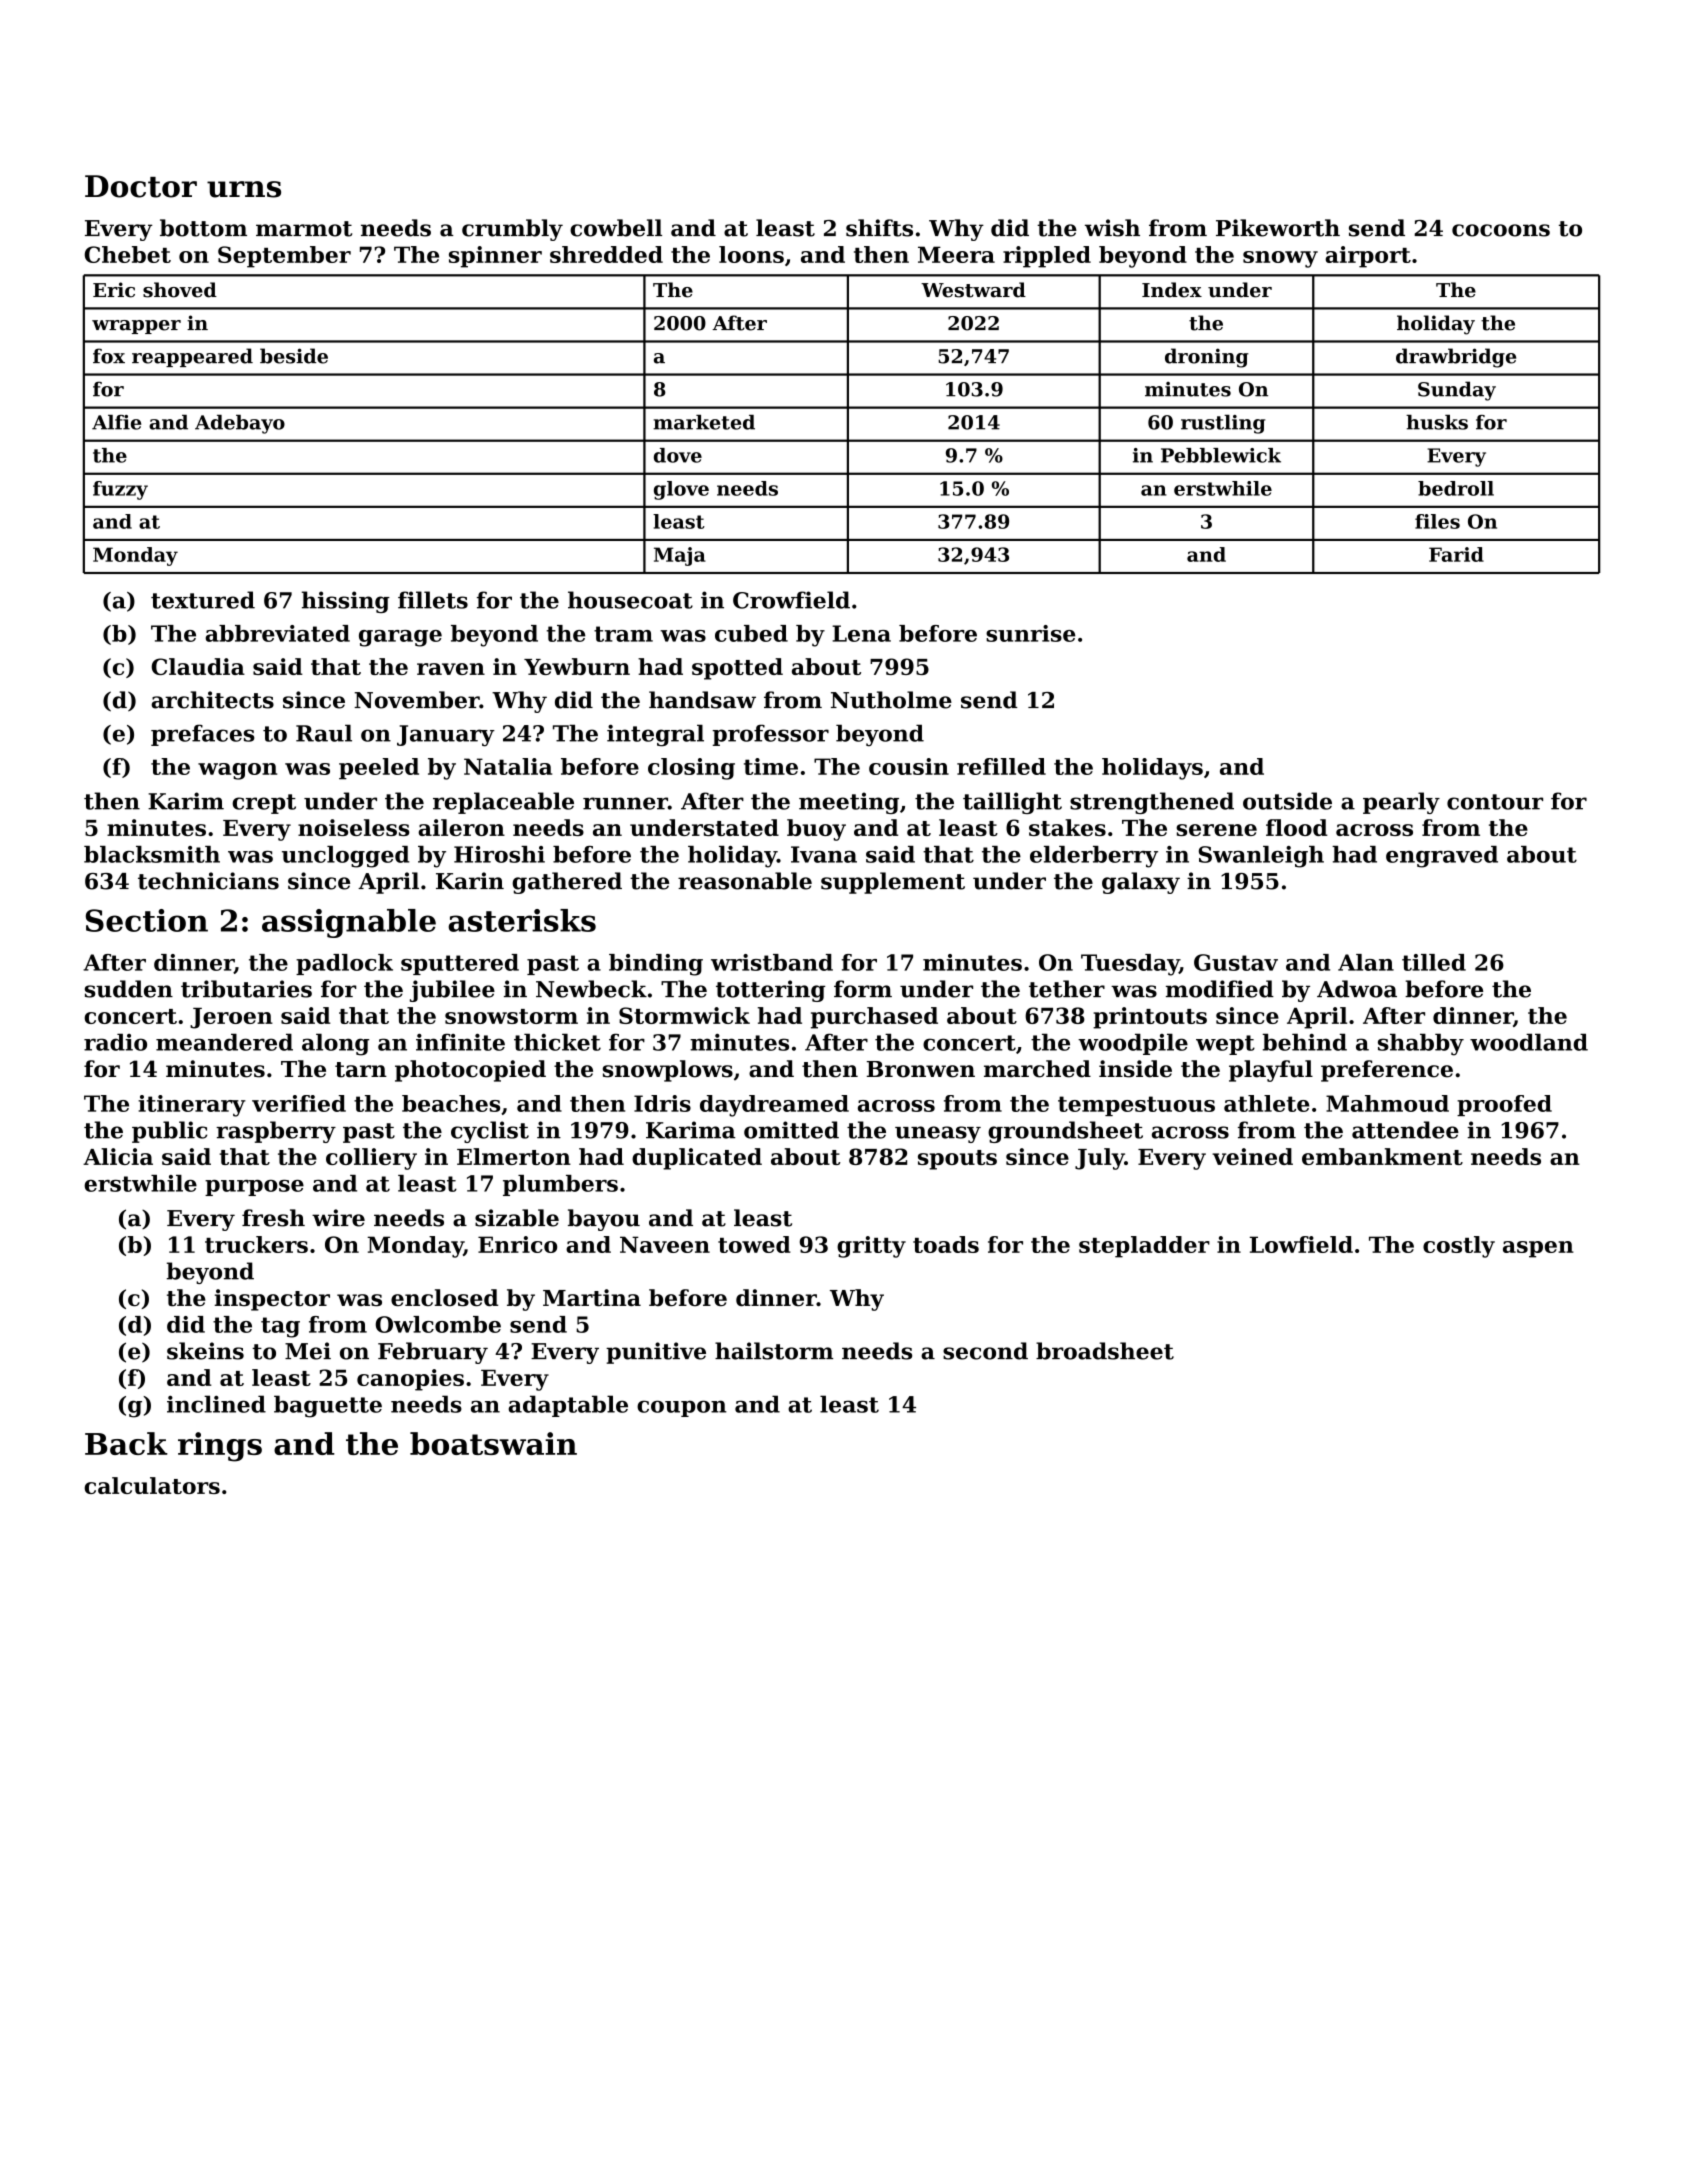  Describe the element at coordinates (244, 189) in the image. I see `urns` at that location.
